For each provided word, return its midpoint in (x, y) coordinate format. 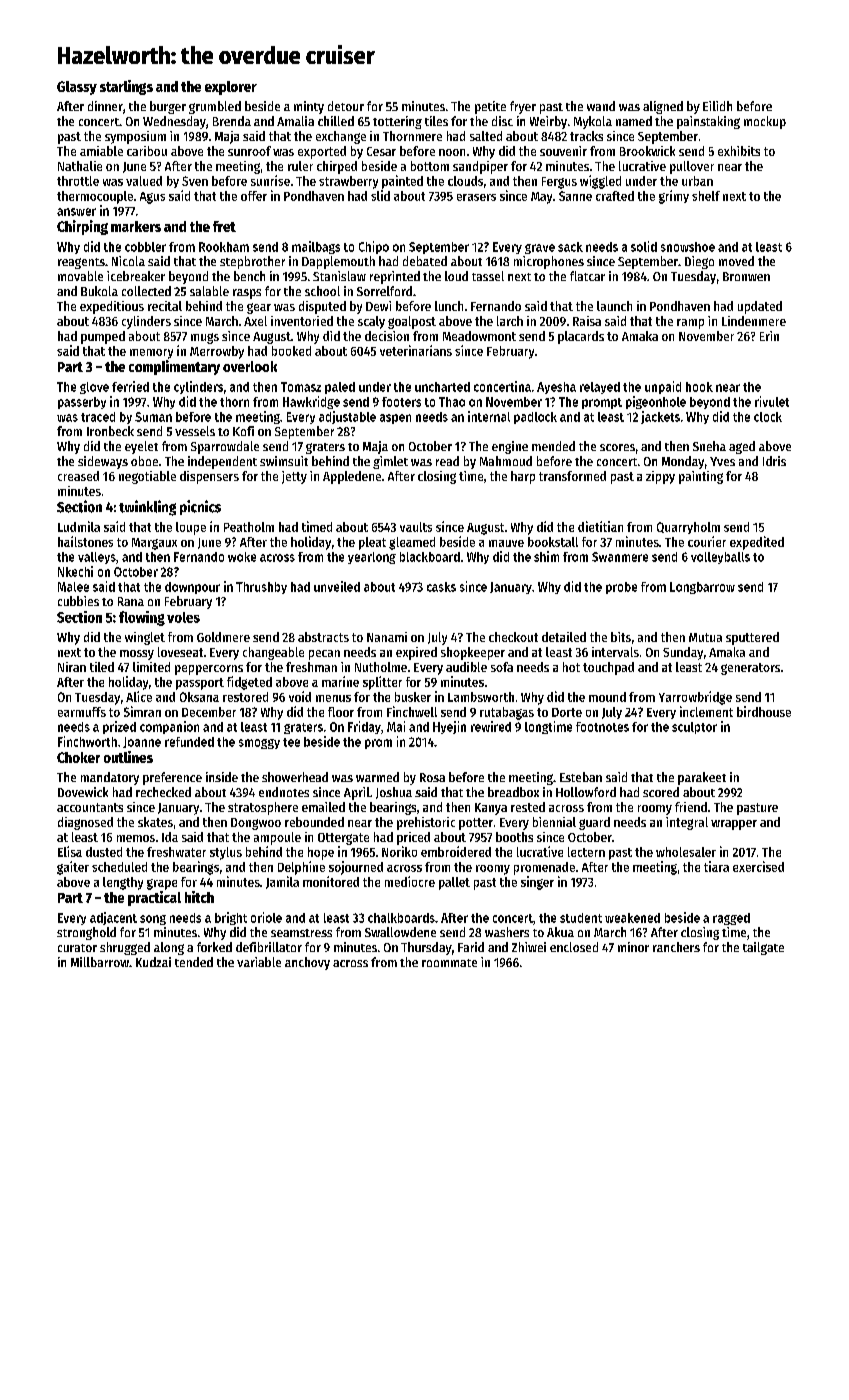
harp (523, 477)
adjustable (347, 417)
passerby (82, 403)
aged (742, 447)
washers (507, 932)
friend (691, 807)
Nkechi (75, 571)
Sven (195, 181)
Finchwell (412, 711)
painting (701, 477)
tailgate (763, 948)
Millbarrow (100, 962)
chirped (337, 167)
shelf (706, 196)
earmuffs (82, 712)
